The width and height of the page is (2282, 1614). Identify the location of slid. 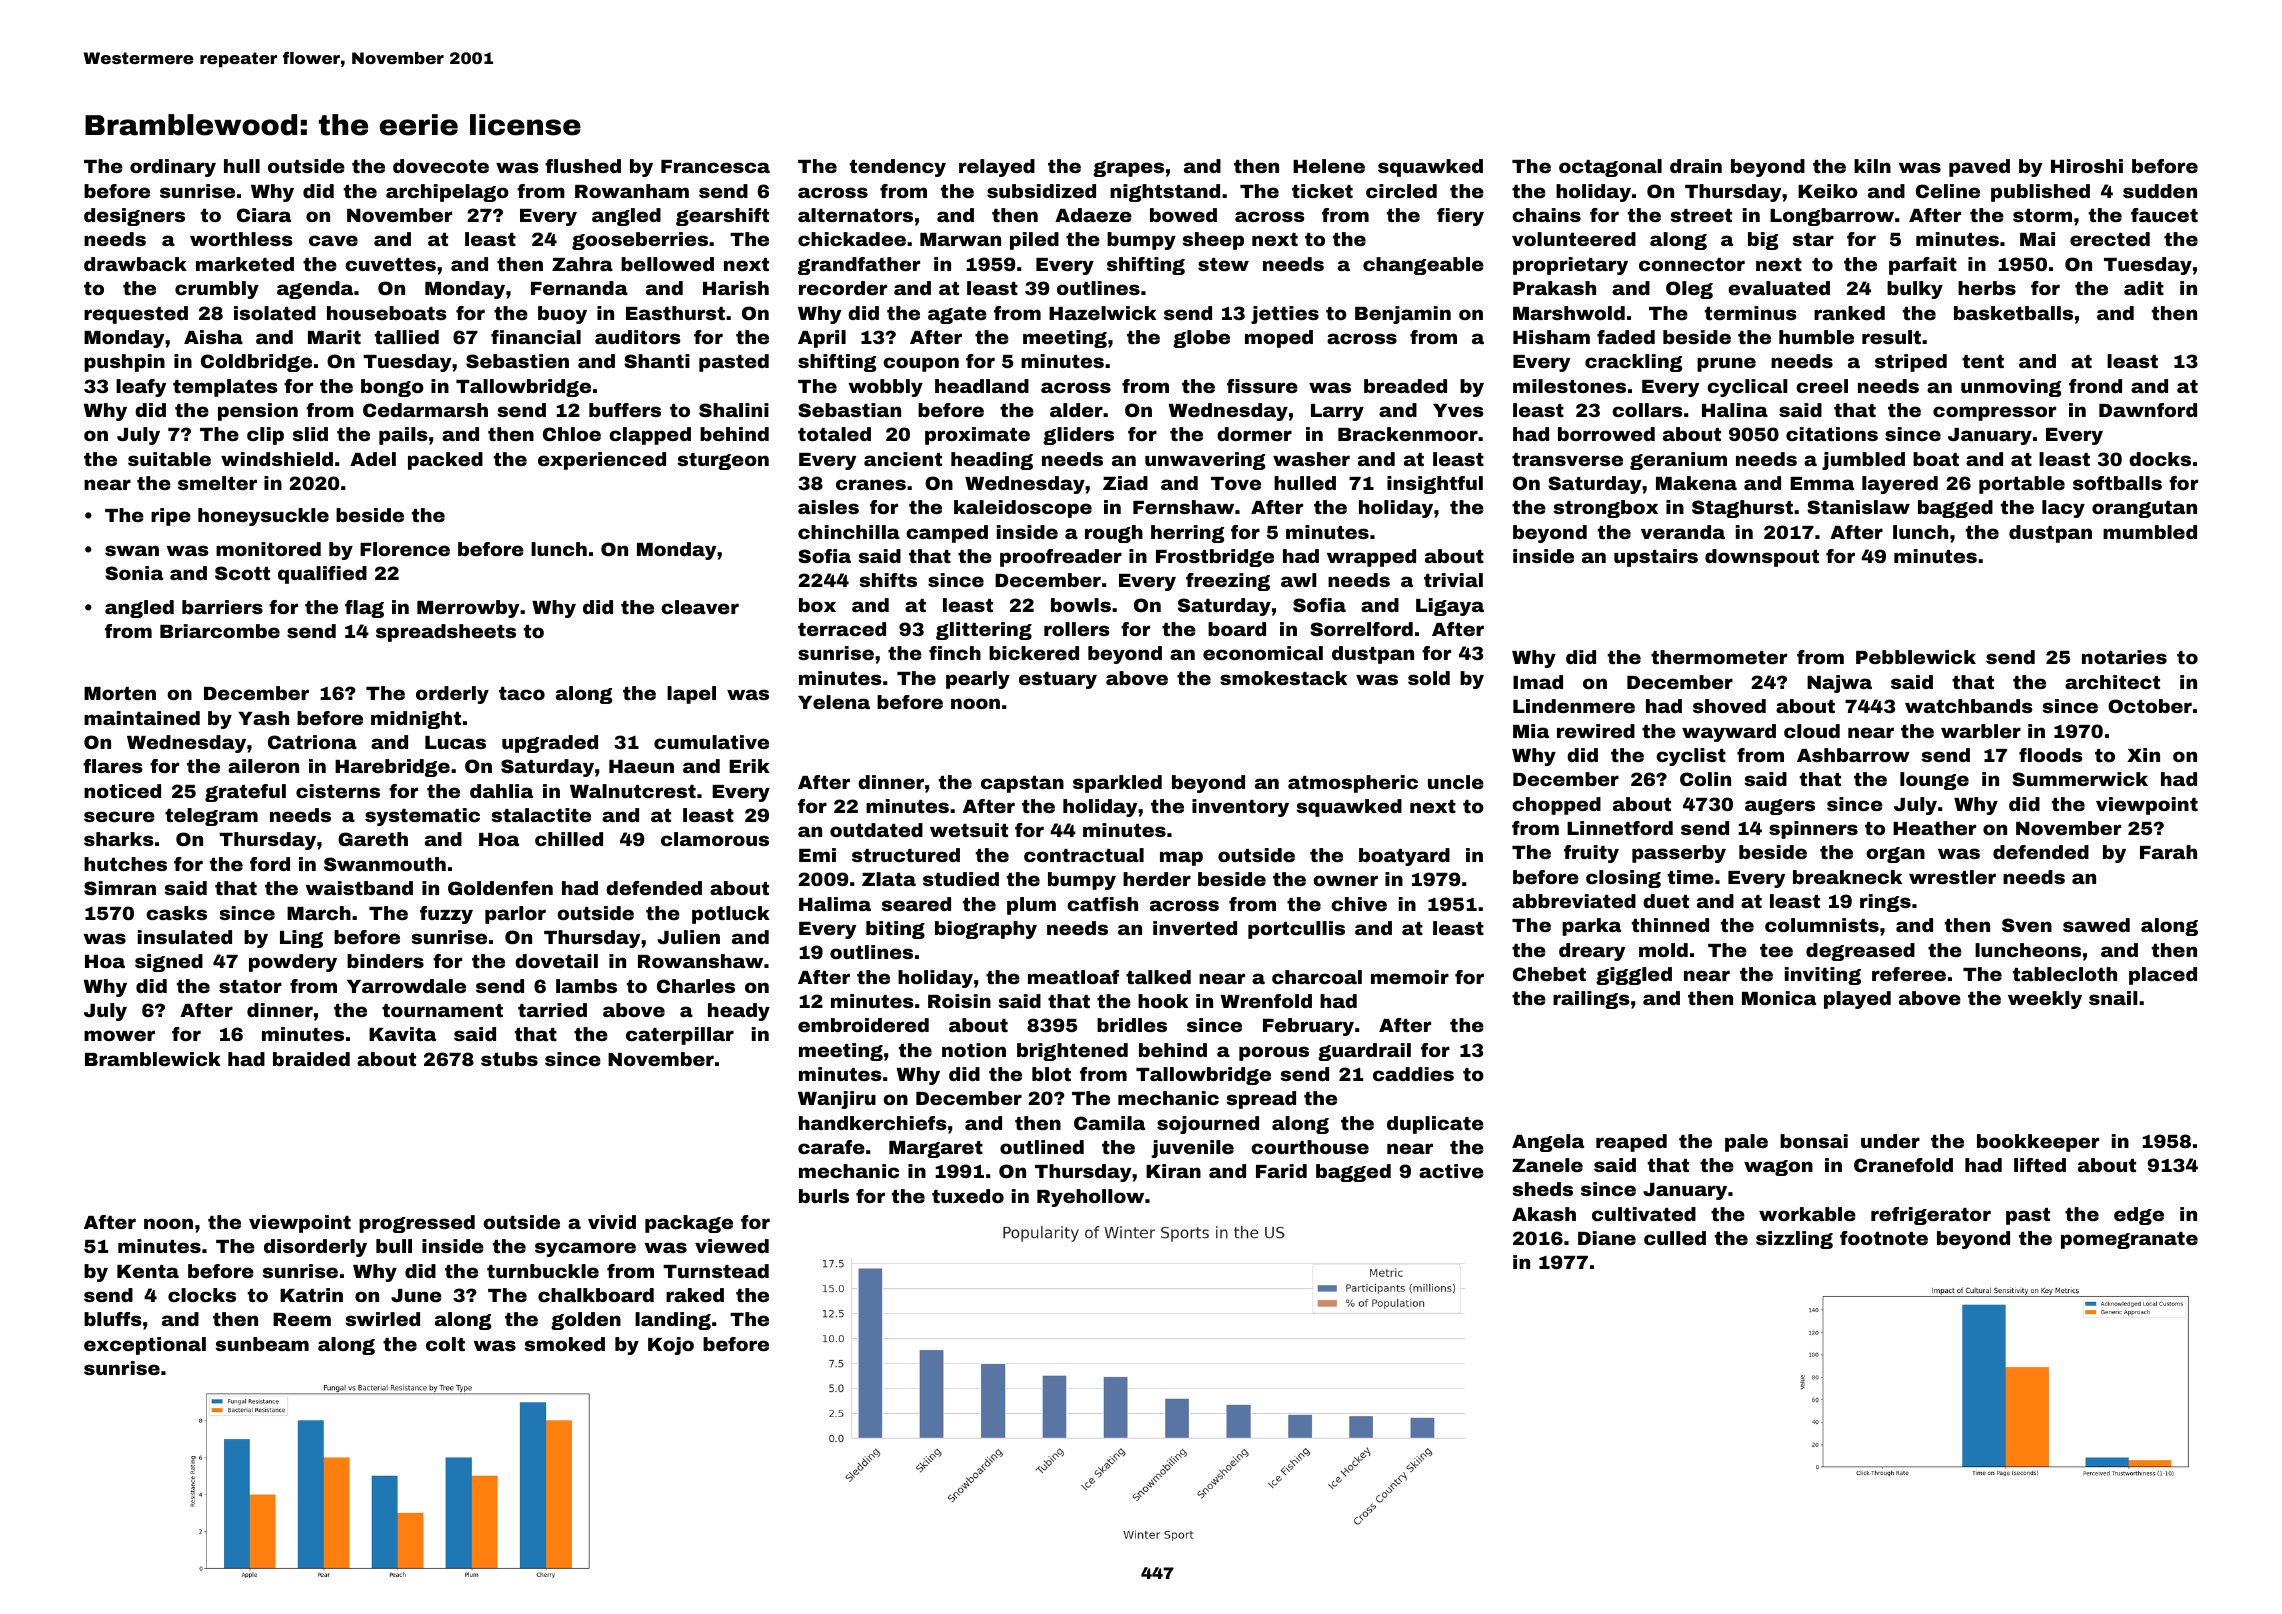
(310, 434).
